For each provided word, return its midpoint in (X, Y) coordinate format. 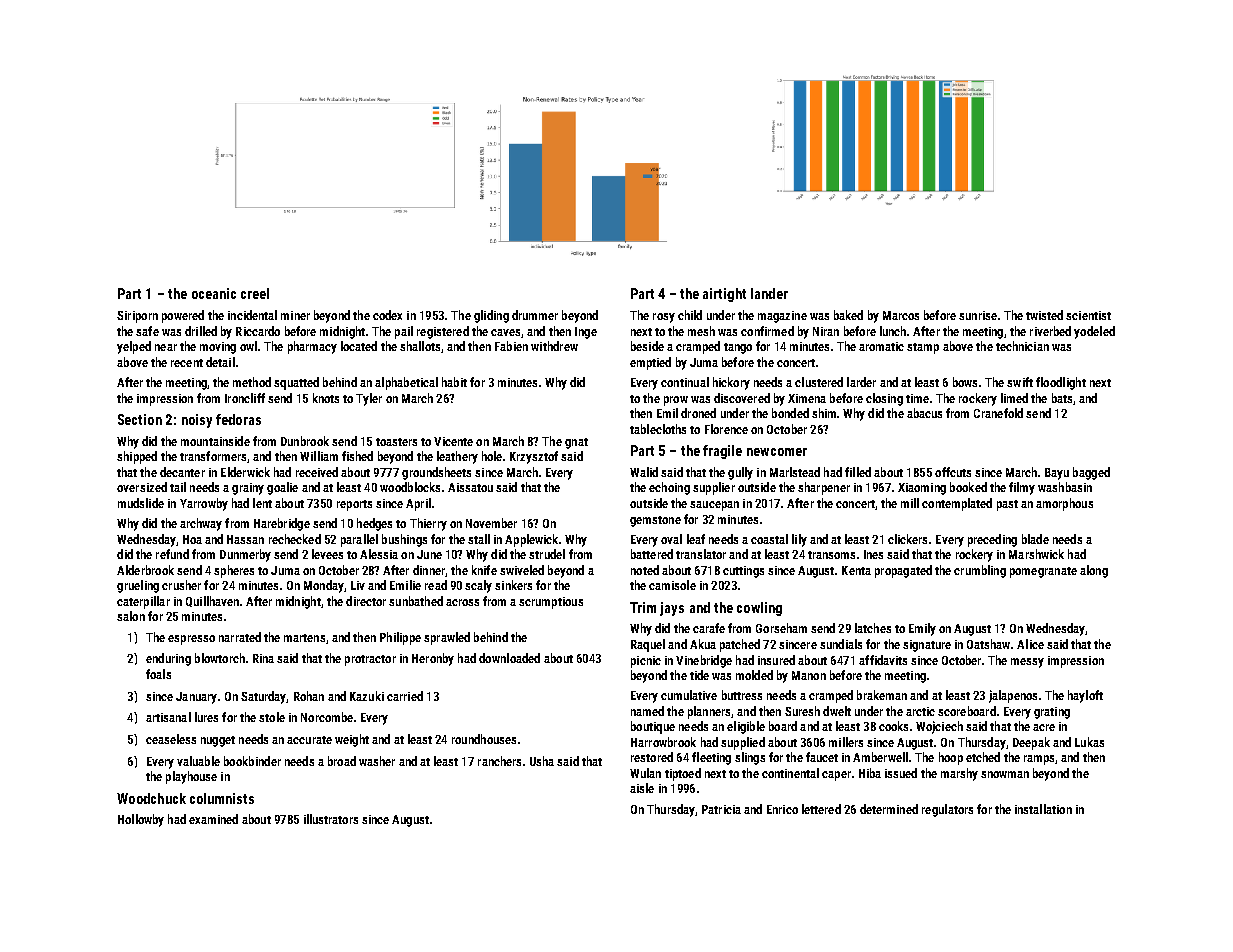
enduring (168, 659)
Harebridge (282, 524)
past (1007, 505)
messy (1027, 663)
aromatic (881, 346)
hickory (731, 383)
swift (1020, 382)
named (647, 711)
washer (377, 761)
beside (647, 346)
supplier (714, 488)
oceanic (214, 293)
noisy (197, 421)
